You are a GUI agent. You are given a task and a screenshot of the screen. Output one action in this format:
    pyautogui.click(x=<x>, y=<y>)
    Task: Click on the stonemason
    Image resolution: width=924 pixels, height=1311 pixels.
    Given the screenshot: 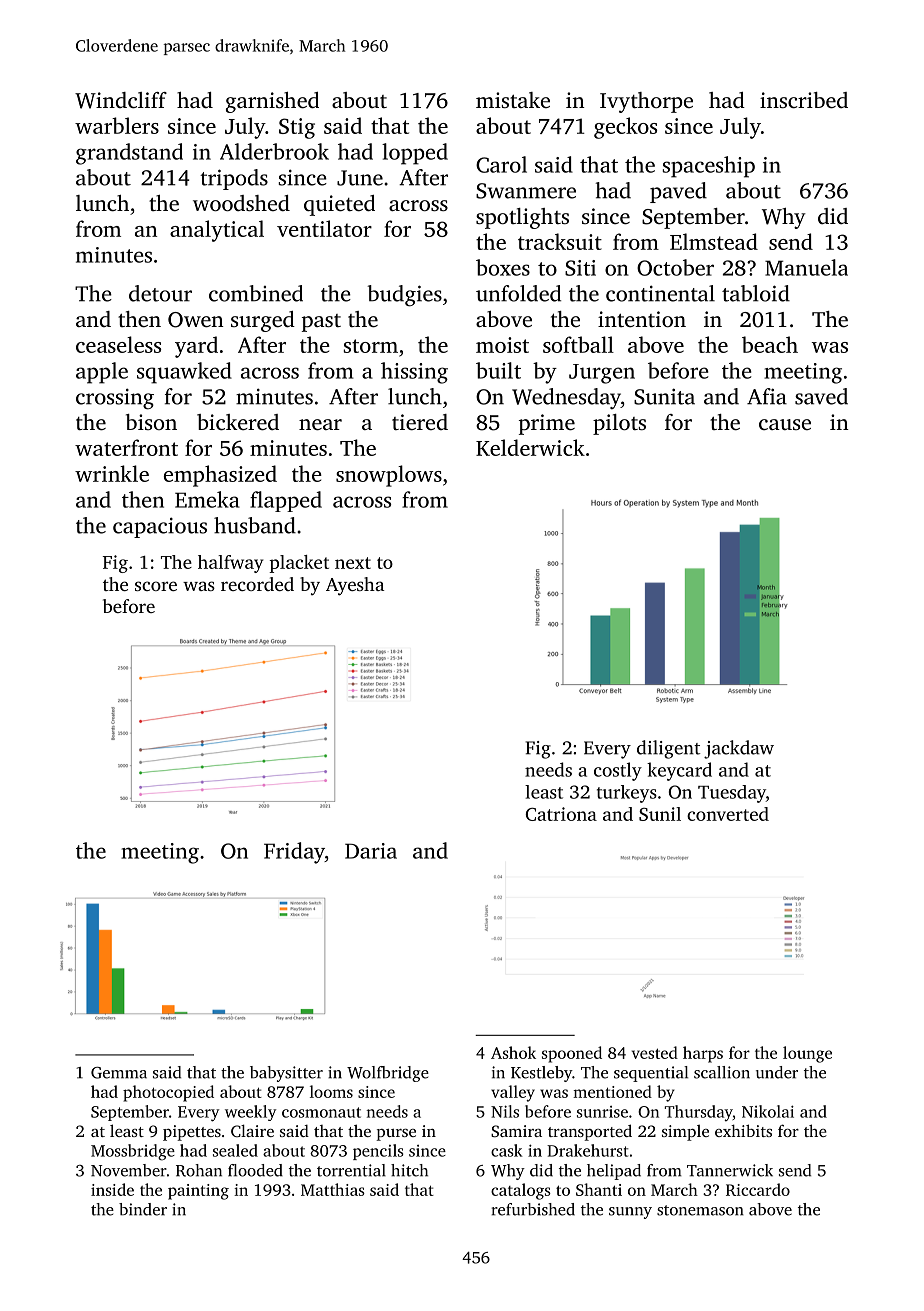 What is the action you would take?
    pyautogui.click(x=700, y=1210)
